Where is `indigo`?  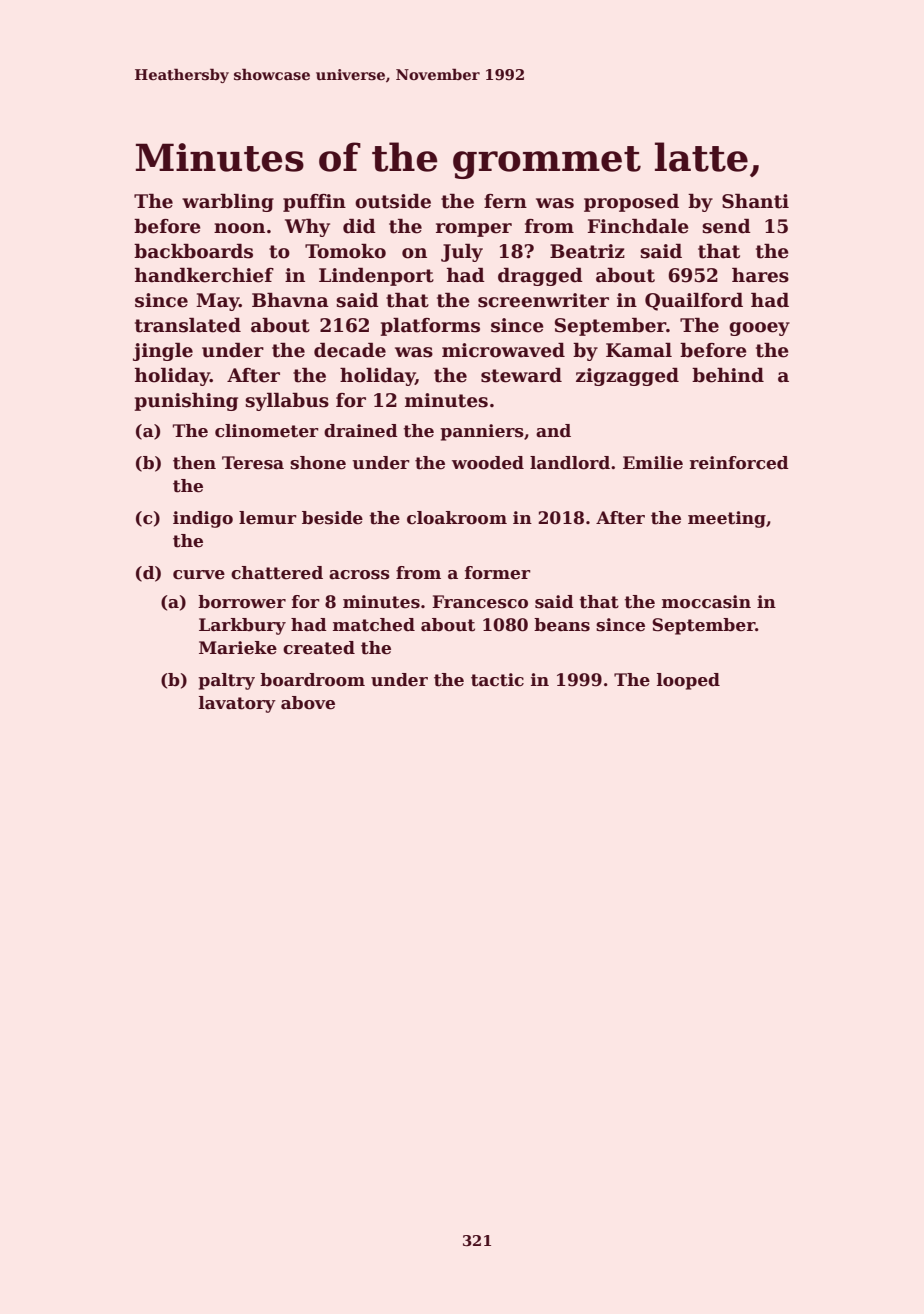
indigo is located at coordinates (203, 519).
